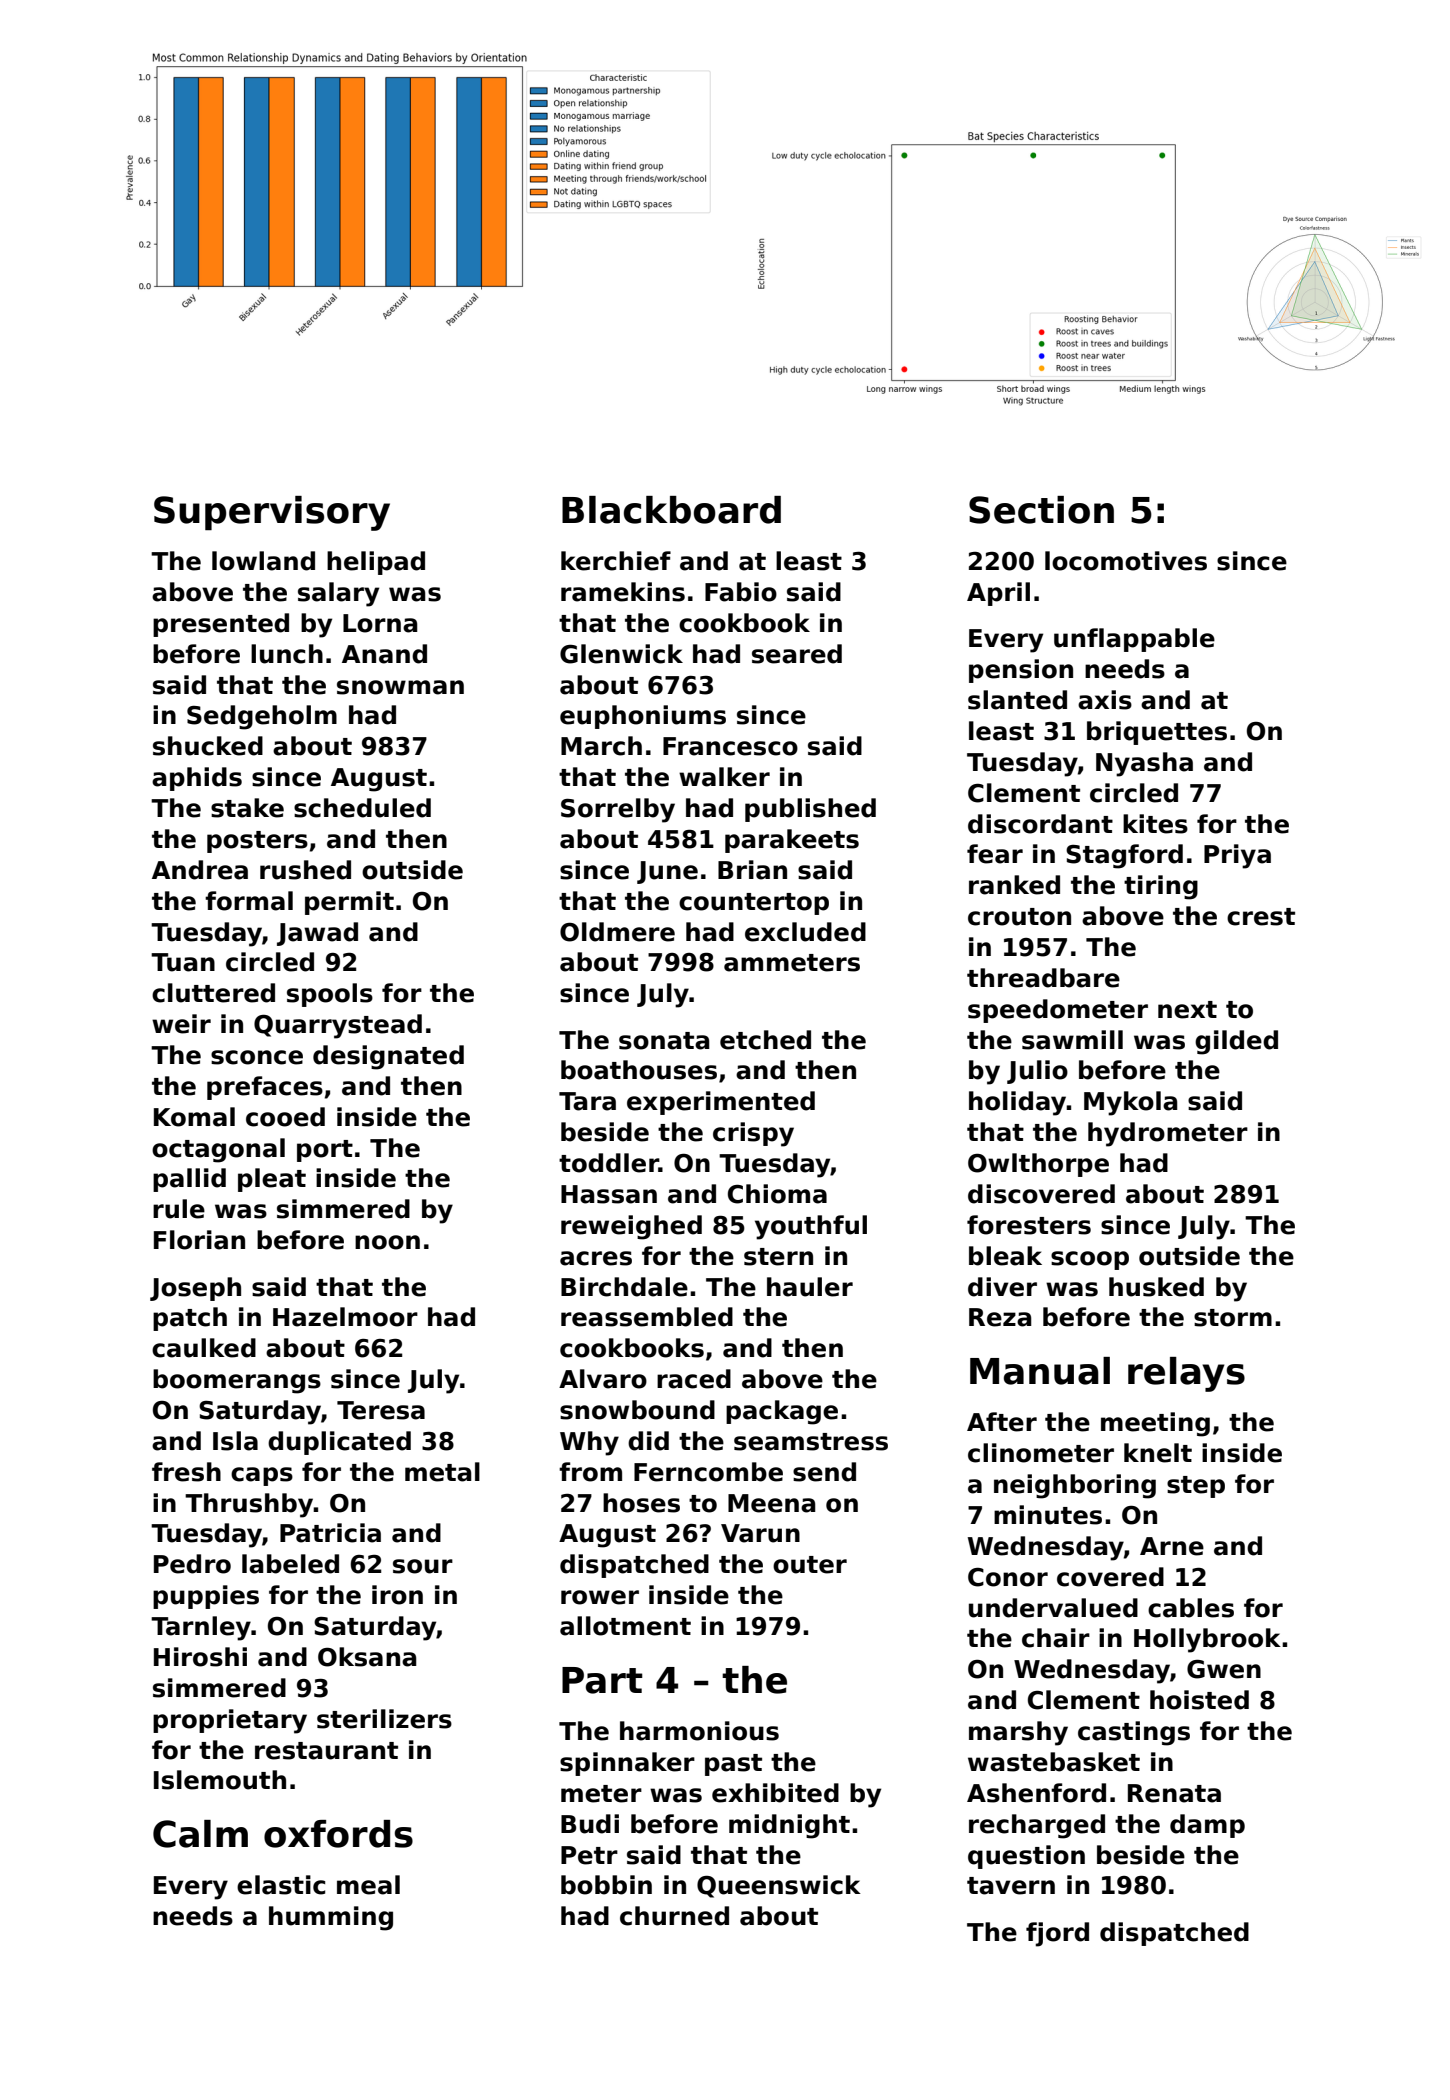 The width and height of the screenshot is (1450, 2100). Describe the element at coordinates (201, 1628) in the screenshot. I see `Tarnley` at that location.
